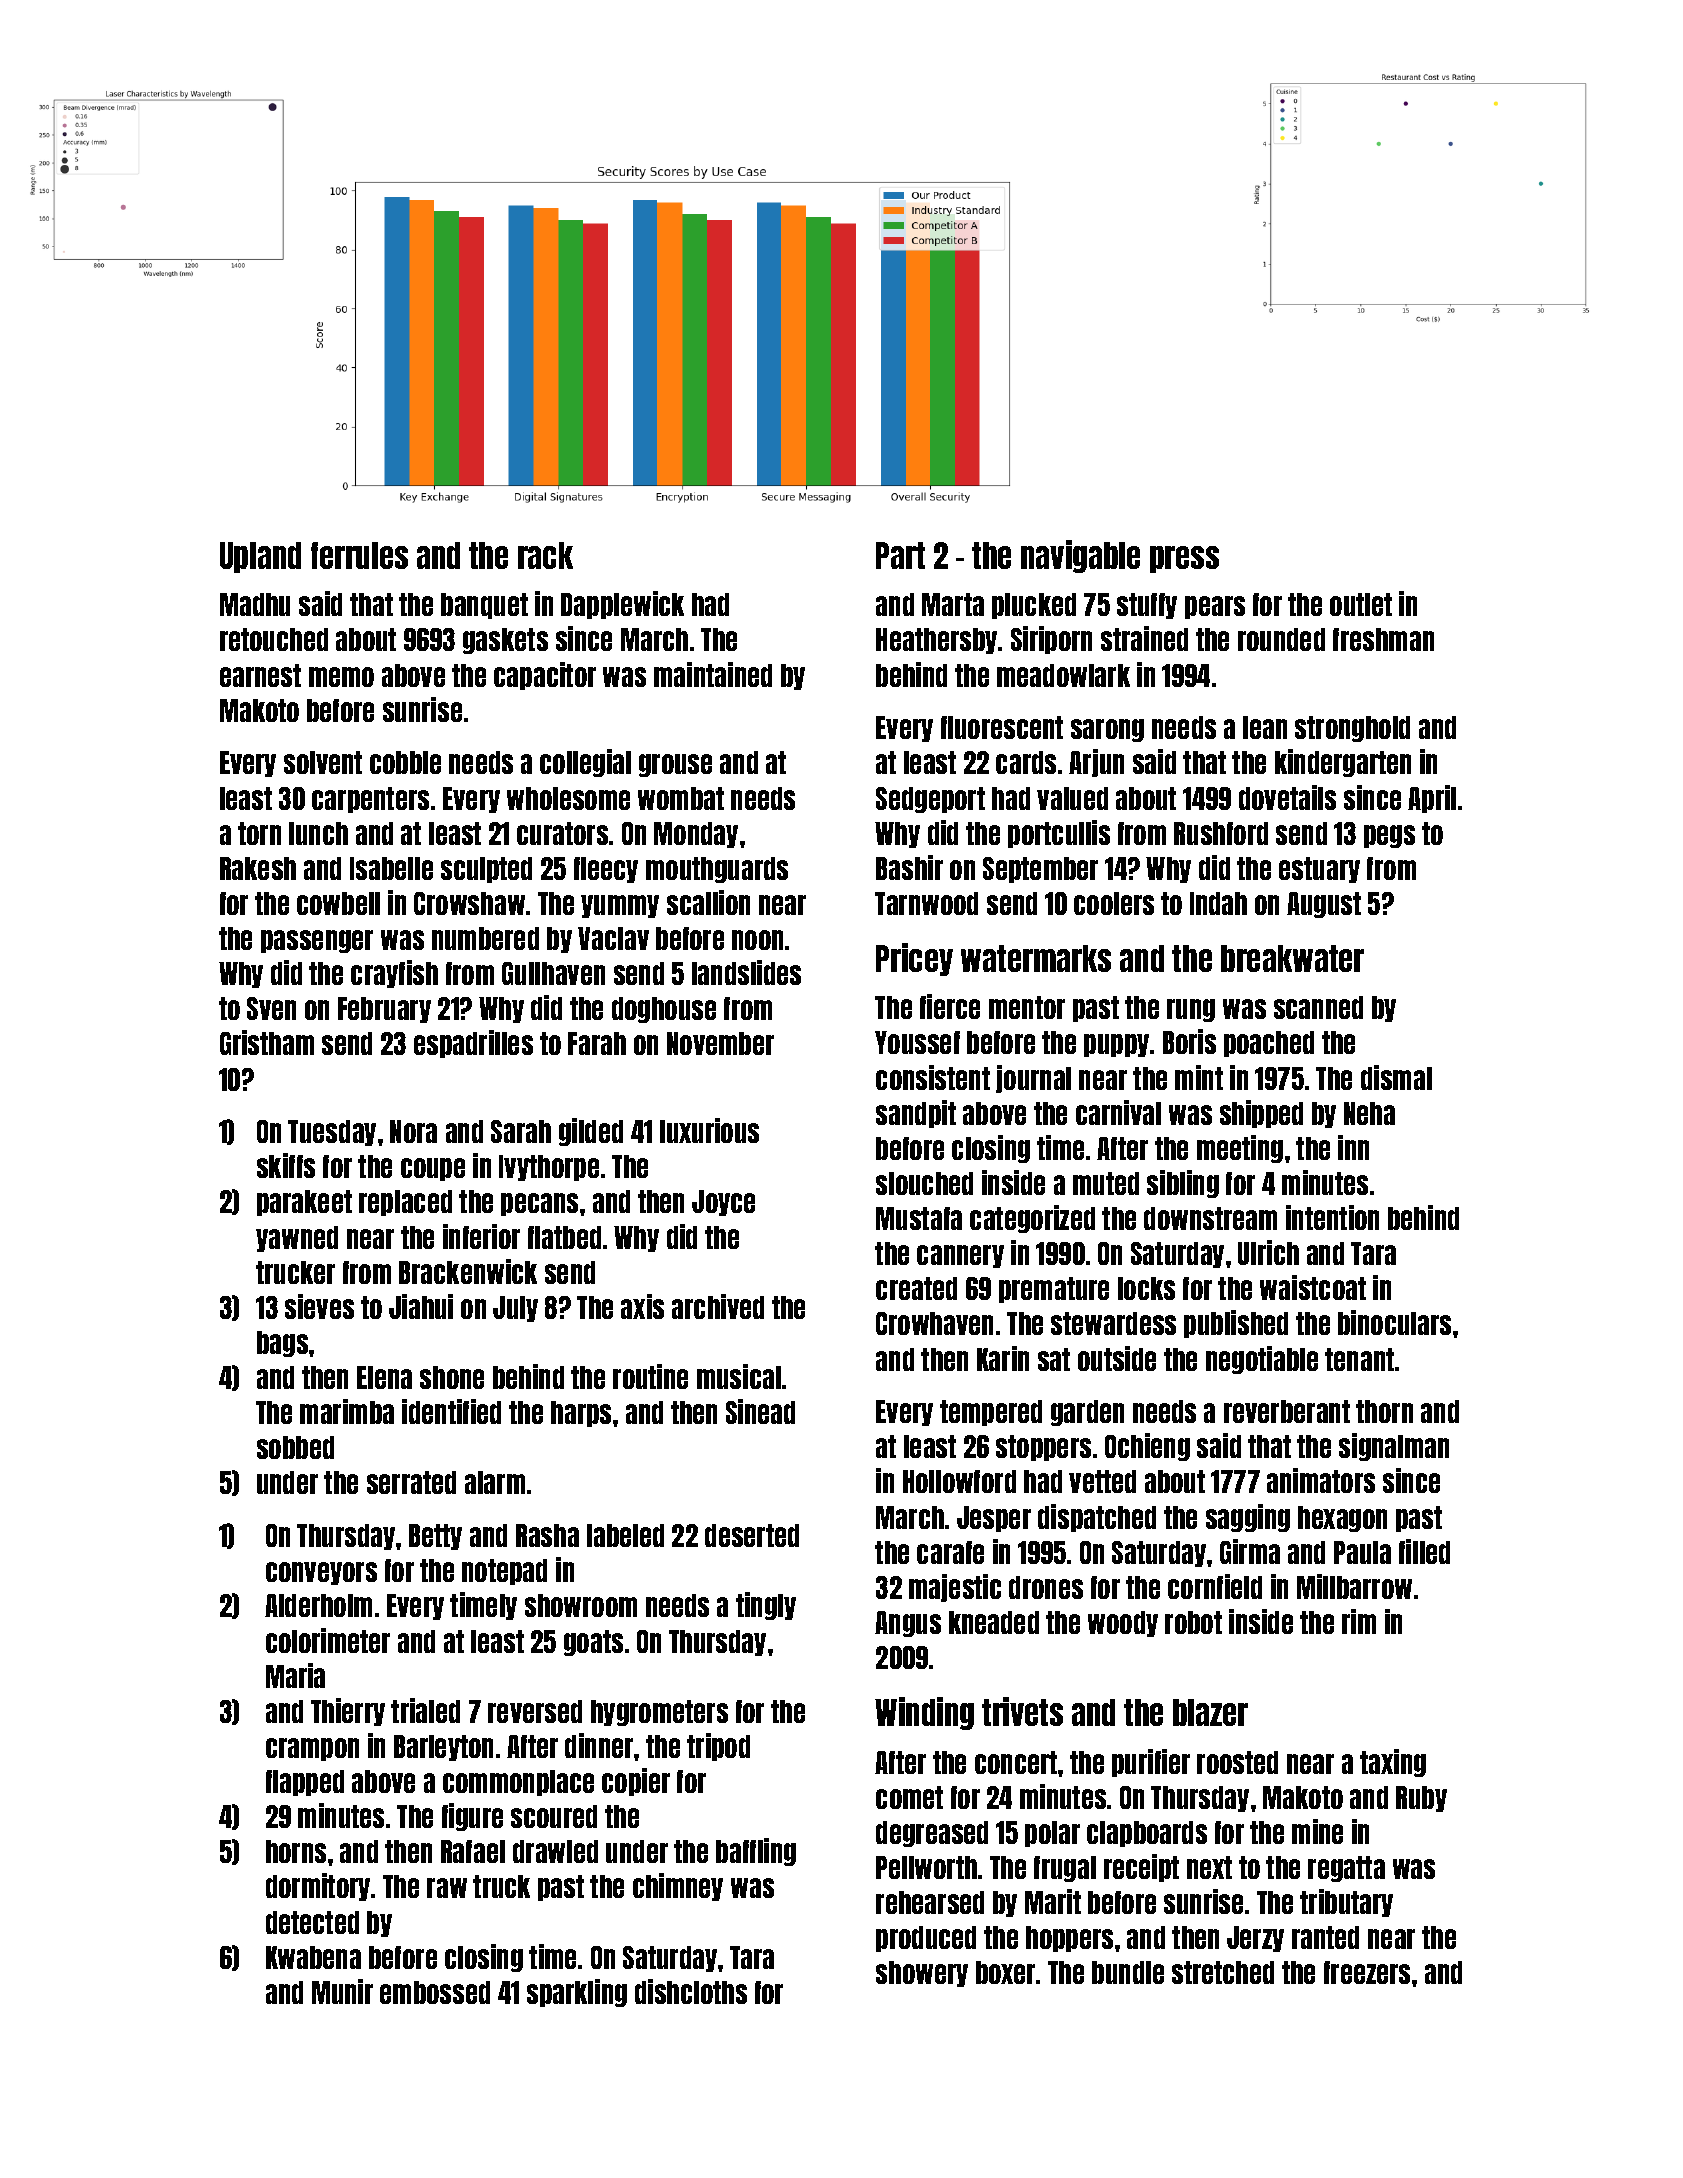 This image has height=2178, width=1683. I want to click on ferrules, so click(359, 555).
